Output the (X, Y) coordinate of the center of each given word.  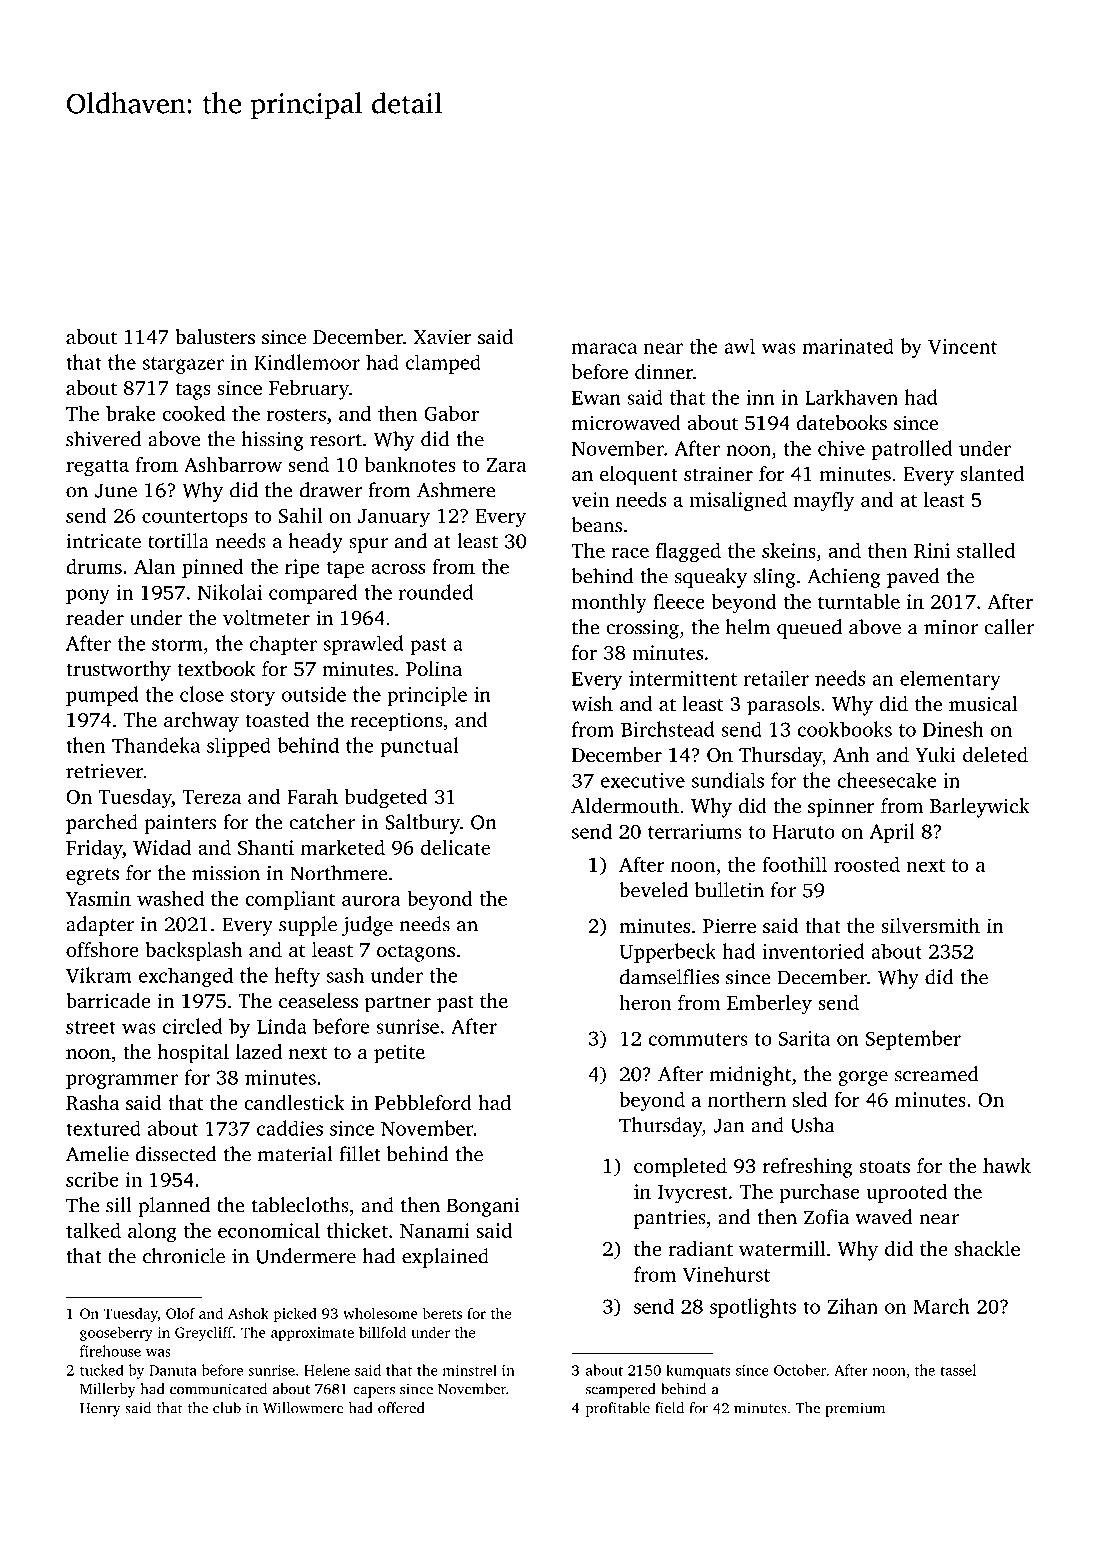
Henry (100, 1410)
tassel (958, 1370)
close (202, 694)
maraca (604, 348)
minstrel (470, 1370)
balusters (215, 336)
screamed (936, 1074)
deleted (995, 754)
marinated (848, 346)
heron (645, 1002)
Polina (434, 668)
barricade (108, 1000)
